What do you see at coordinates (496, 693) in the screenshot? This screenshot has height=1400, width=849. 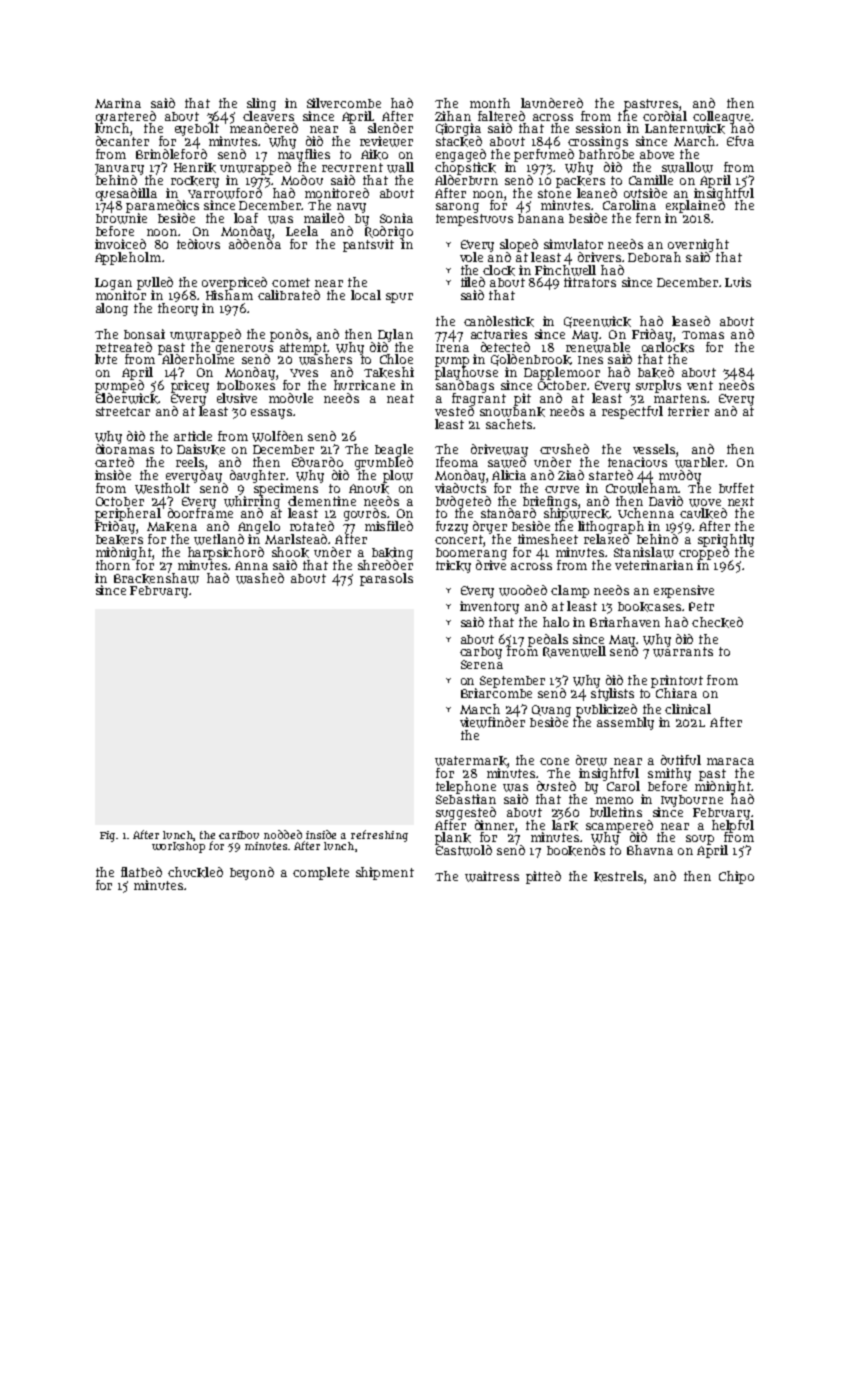 I see `Briarcombe` at bounding box center [496, 693].
